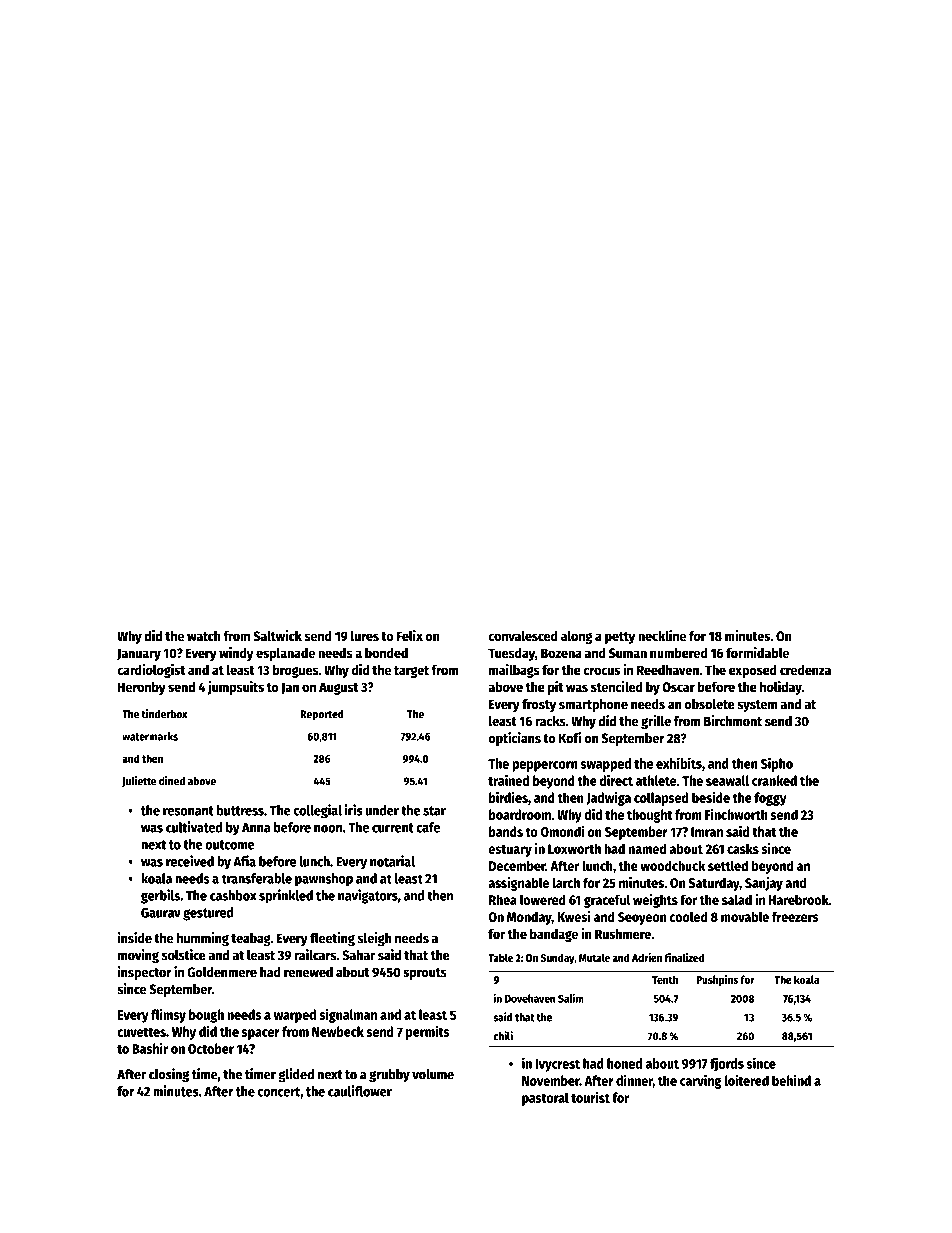 The width and height of the screenshot is (952, 1233). Describe the element at coordinates (172, 781) in the screenshot. I see `dined` at that location.
